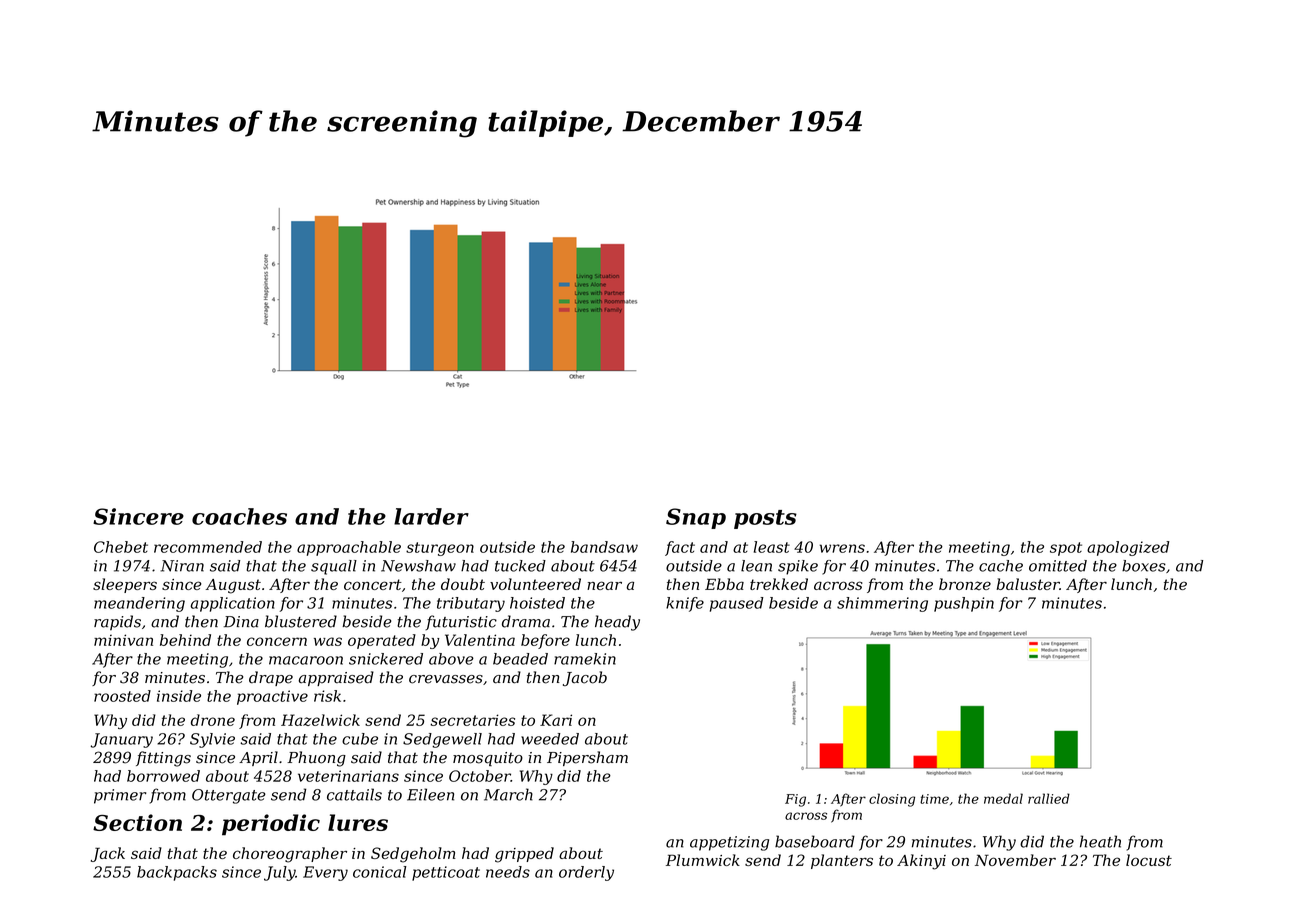 This screenshot has width=1308, height=924. What do you see at coordinates (1128, 548) in the screenshot?
I see `apologized` at bounding box center [1128, 548].
